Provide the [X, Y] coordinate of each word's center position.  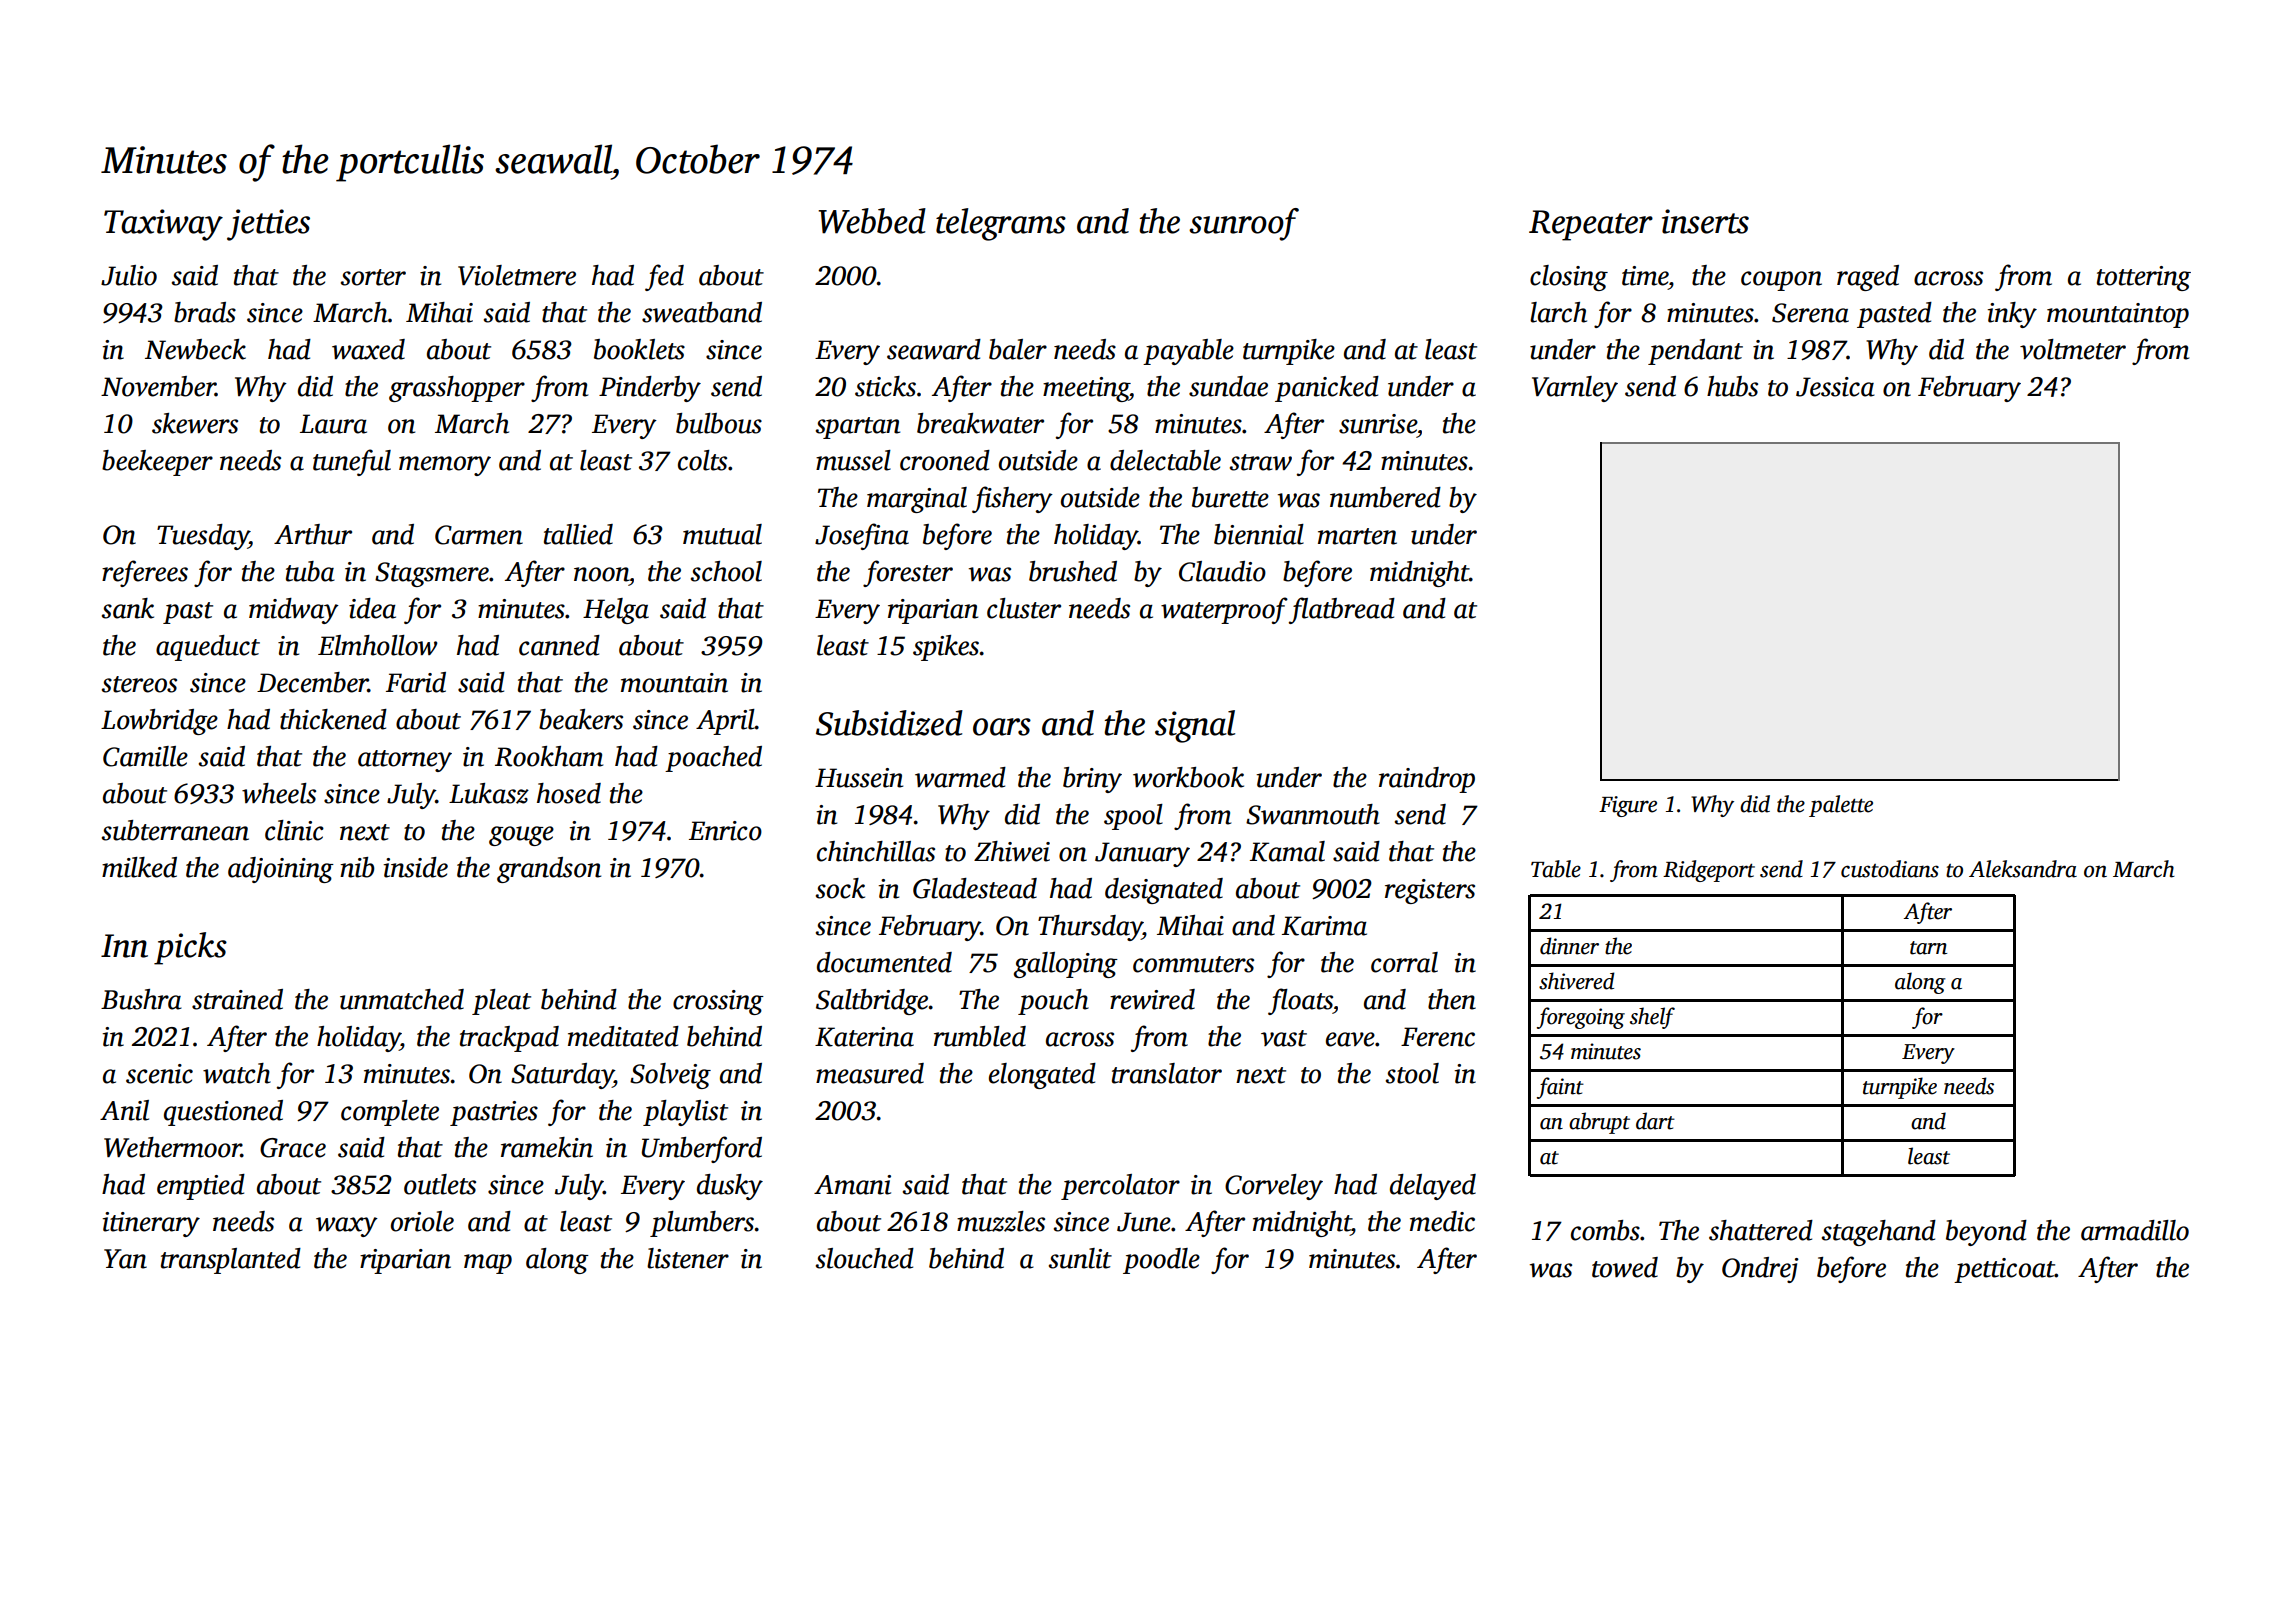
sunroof [1244, 224]
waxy [347, 1227]
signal [1195, 726]
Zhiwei [1012, 851]
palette [1841, 806]
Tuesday [203, 537]
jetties [268, 225]
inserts [1705, 221]
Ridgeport [1709, 871]
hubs [1732, 386]
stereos [139, 684]
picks [190, 948]
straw [1261, 462]
